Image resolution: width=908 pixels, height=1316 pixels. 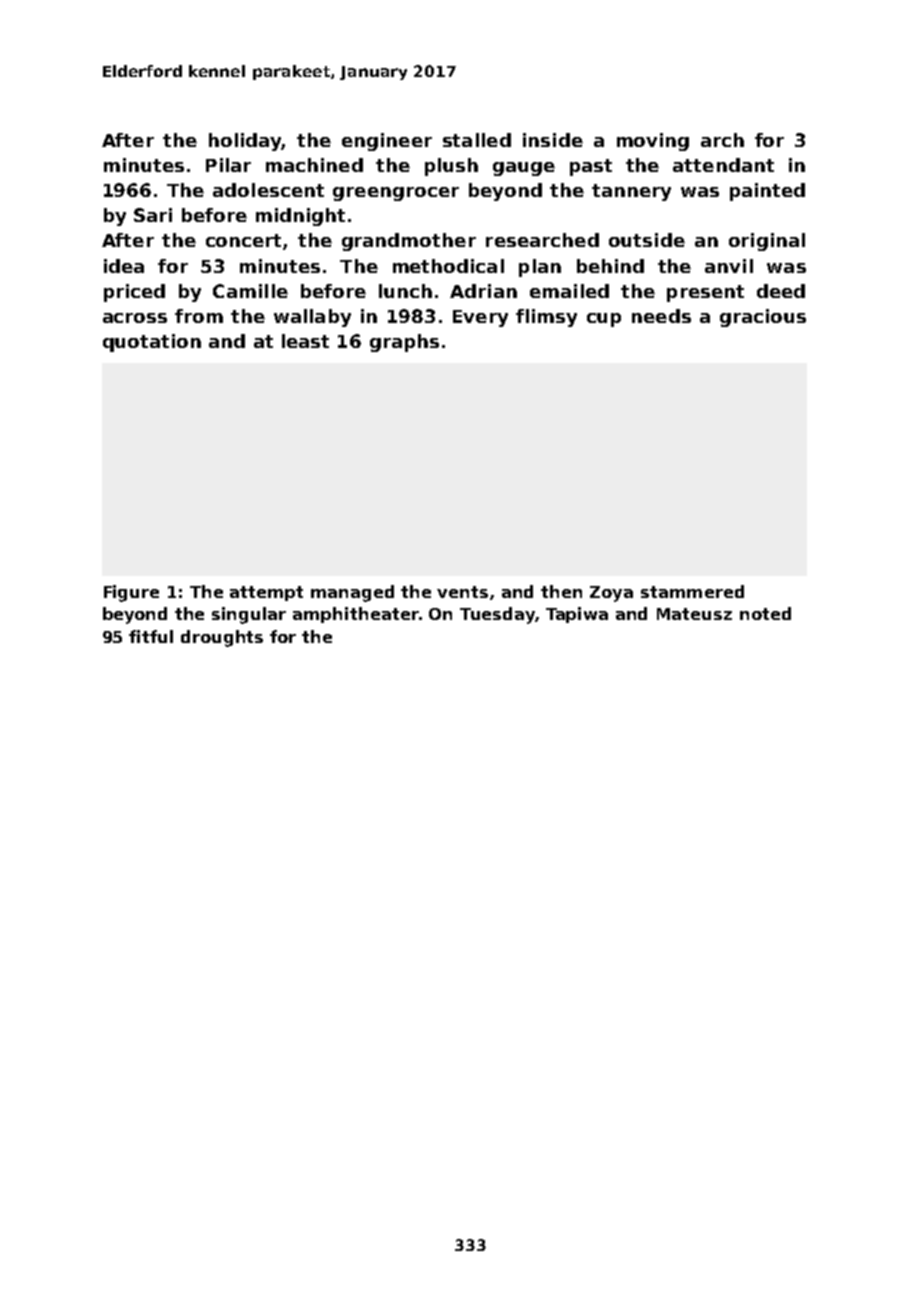 What do you see at coordinates (228, 165) in the image?
I see `Pilar` at bounding box center [228, 165].
